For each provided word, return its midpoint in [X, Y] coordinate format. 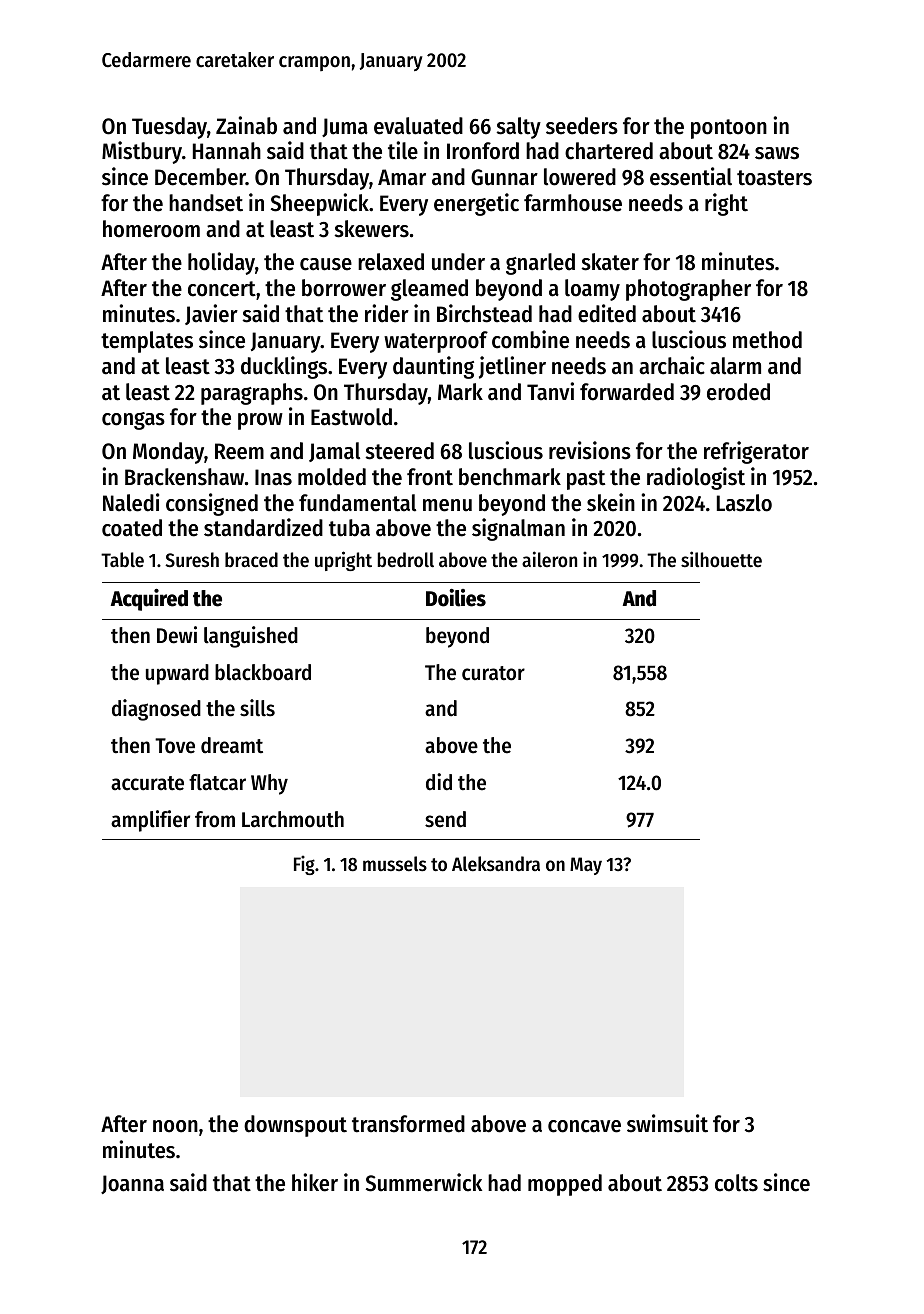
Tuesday [169, 128]
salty [519, 128]
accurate [147, 783]
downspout [295, 1126]
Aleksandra [496, 864]
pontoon [729, 129]
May [586, 866]
